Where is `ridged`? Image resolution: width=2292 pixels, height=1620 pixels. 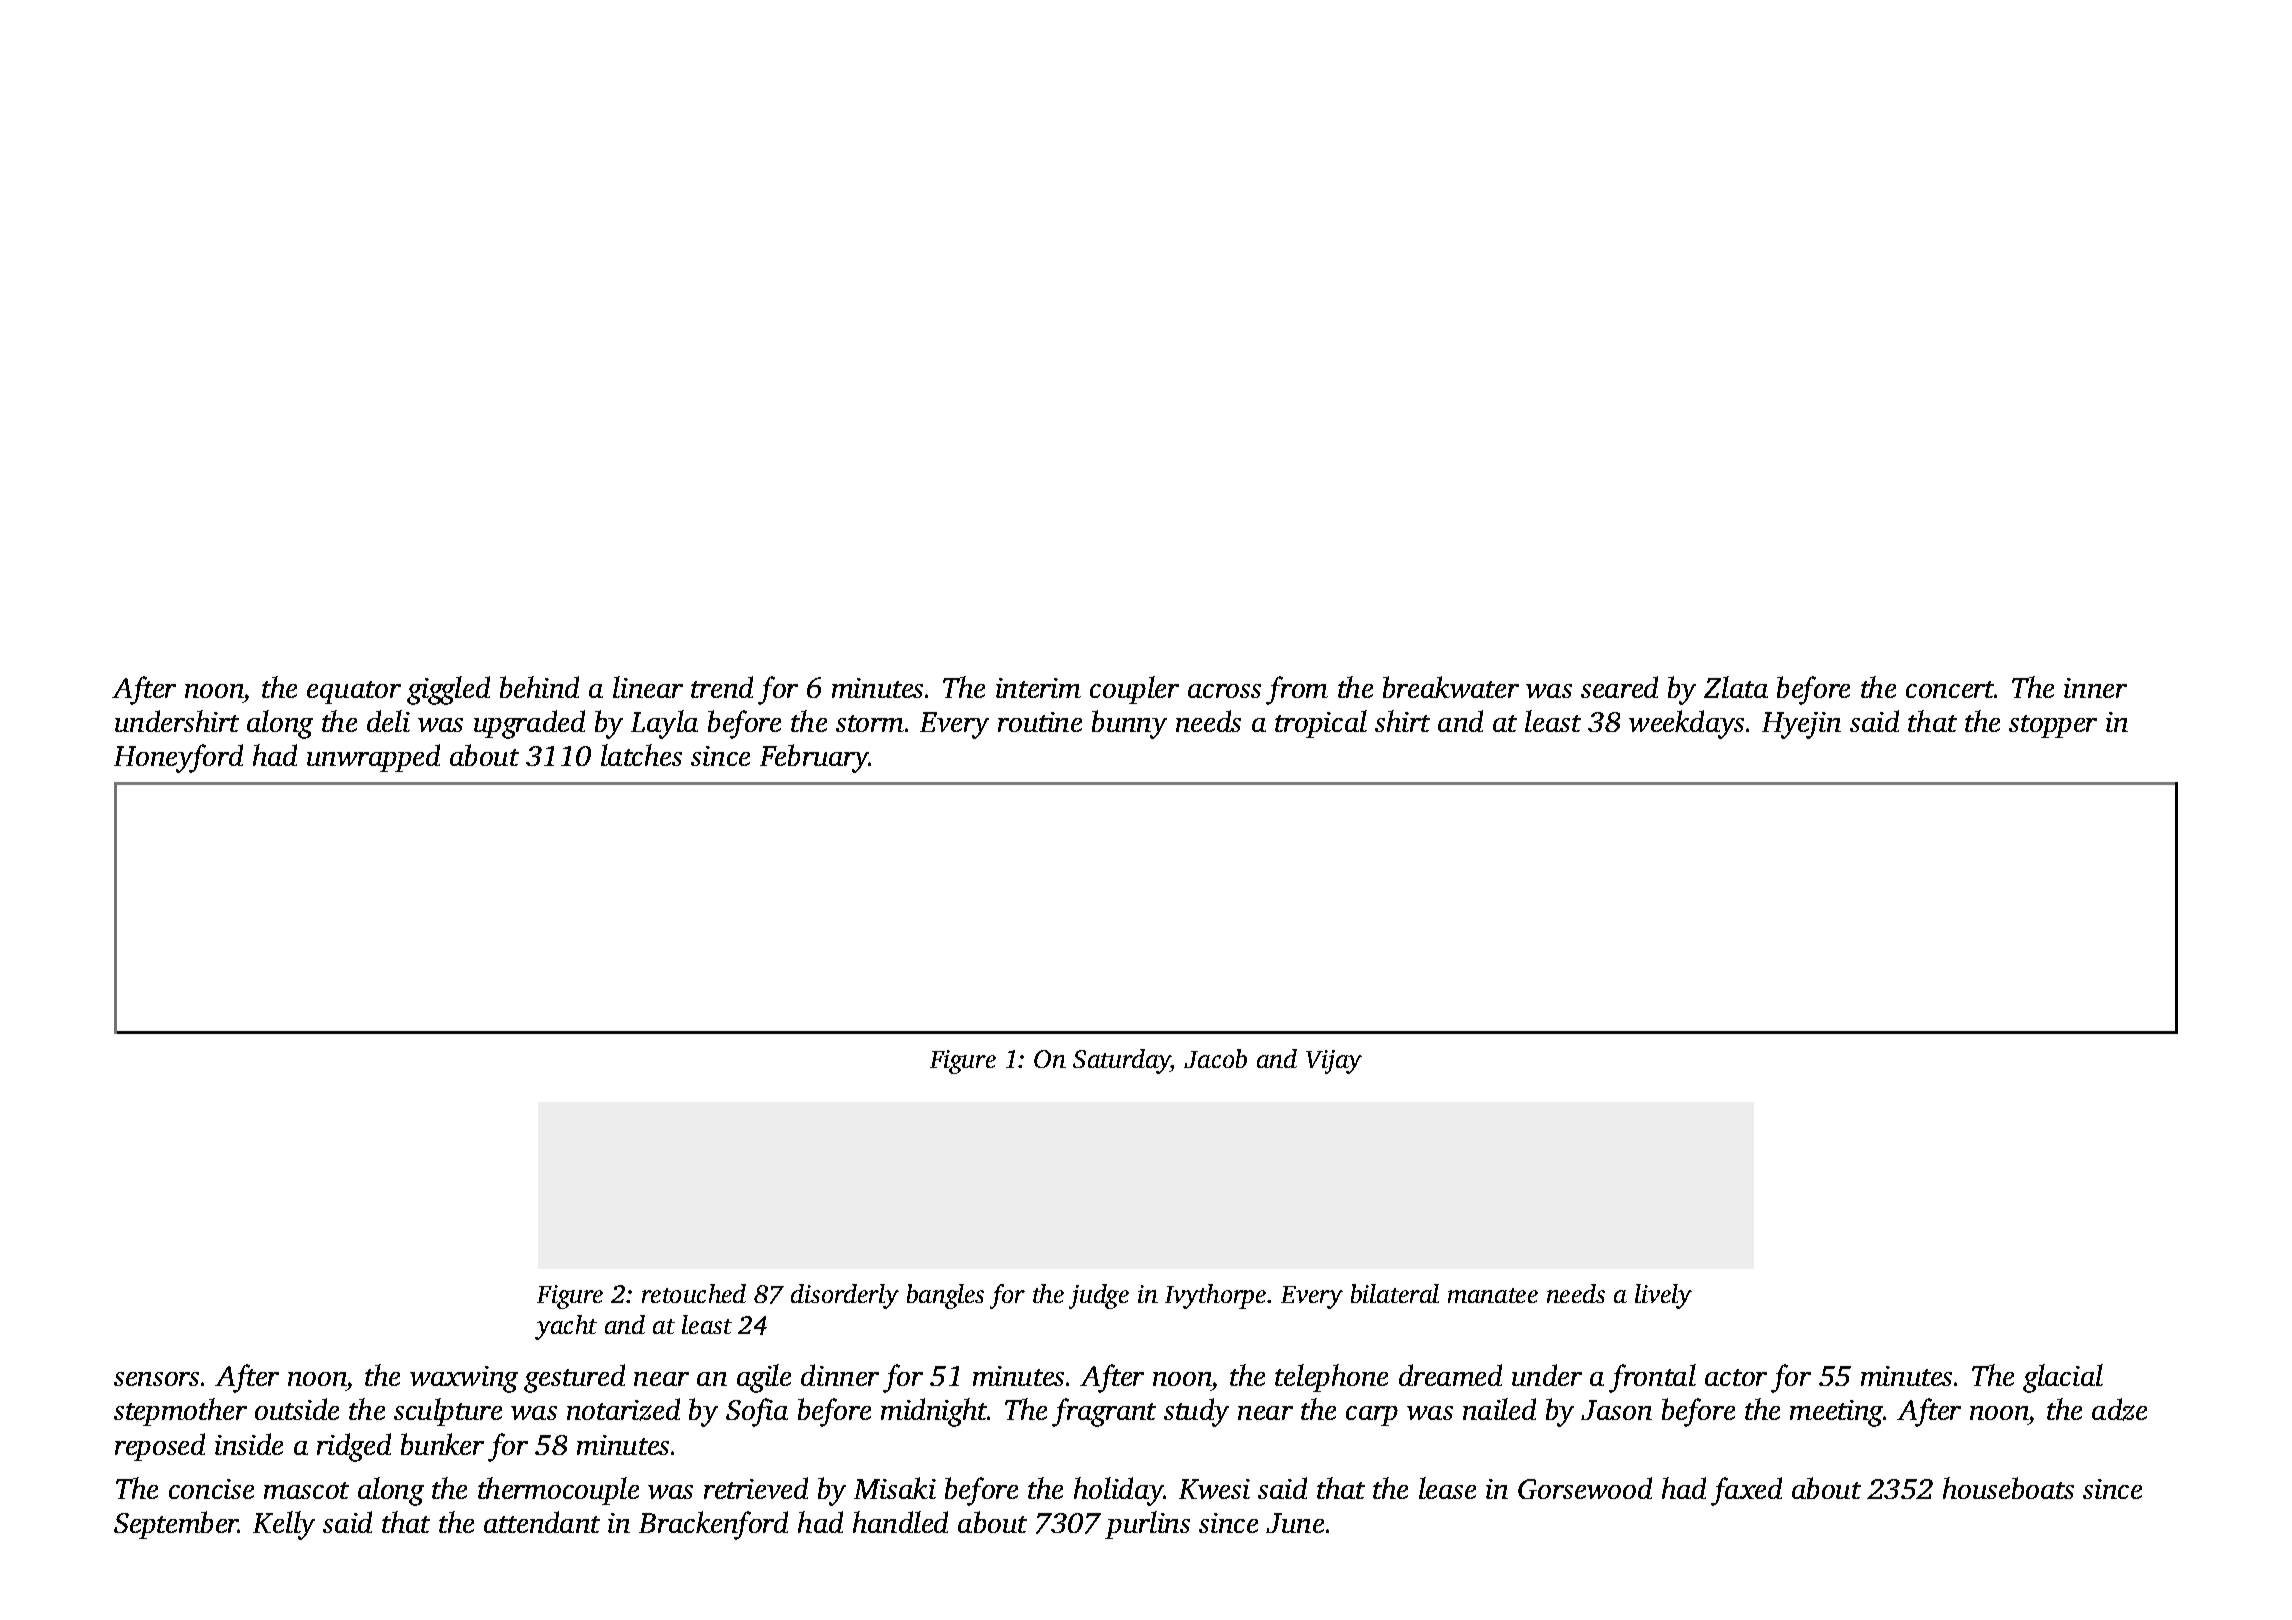
ridged is located at coordinates (354, 1447).
